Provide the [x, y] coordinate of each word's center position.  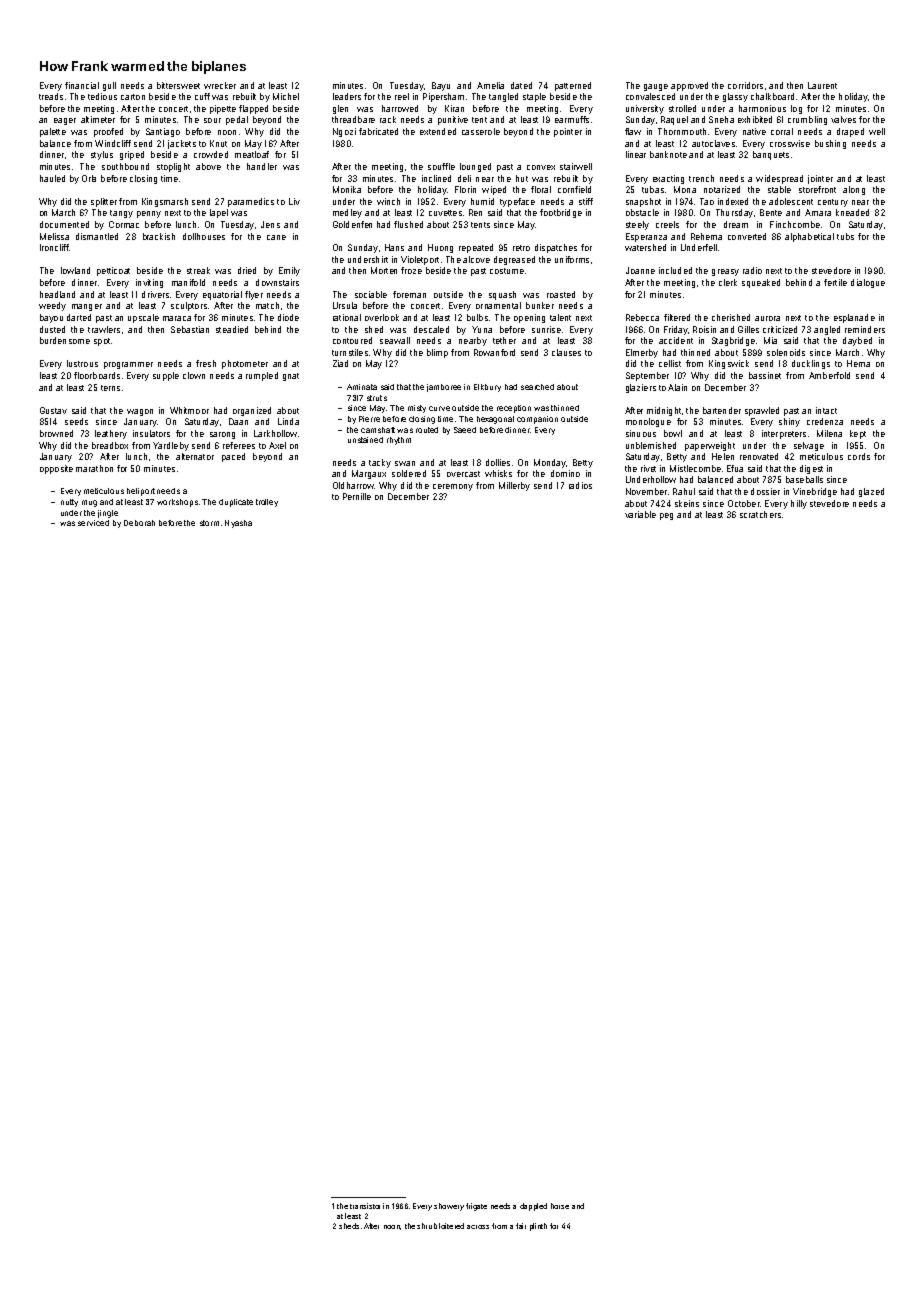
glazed [871, 492]
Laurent [822, 85]
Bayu [441, 86]
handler [262, 166]
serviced [93, 523]
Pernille [357, 496]
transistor [365, 1206]
